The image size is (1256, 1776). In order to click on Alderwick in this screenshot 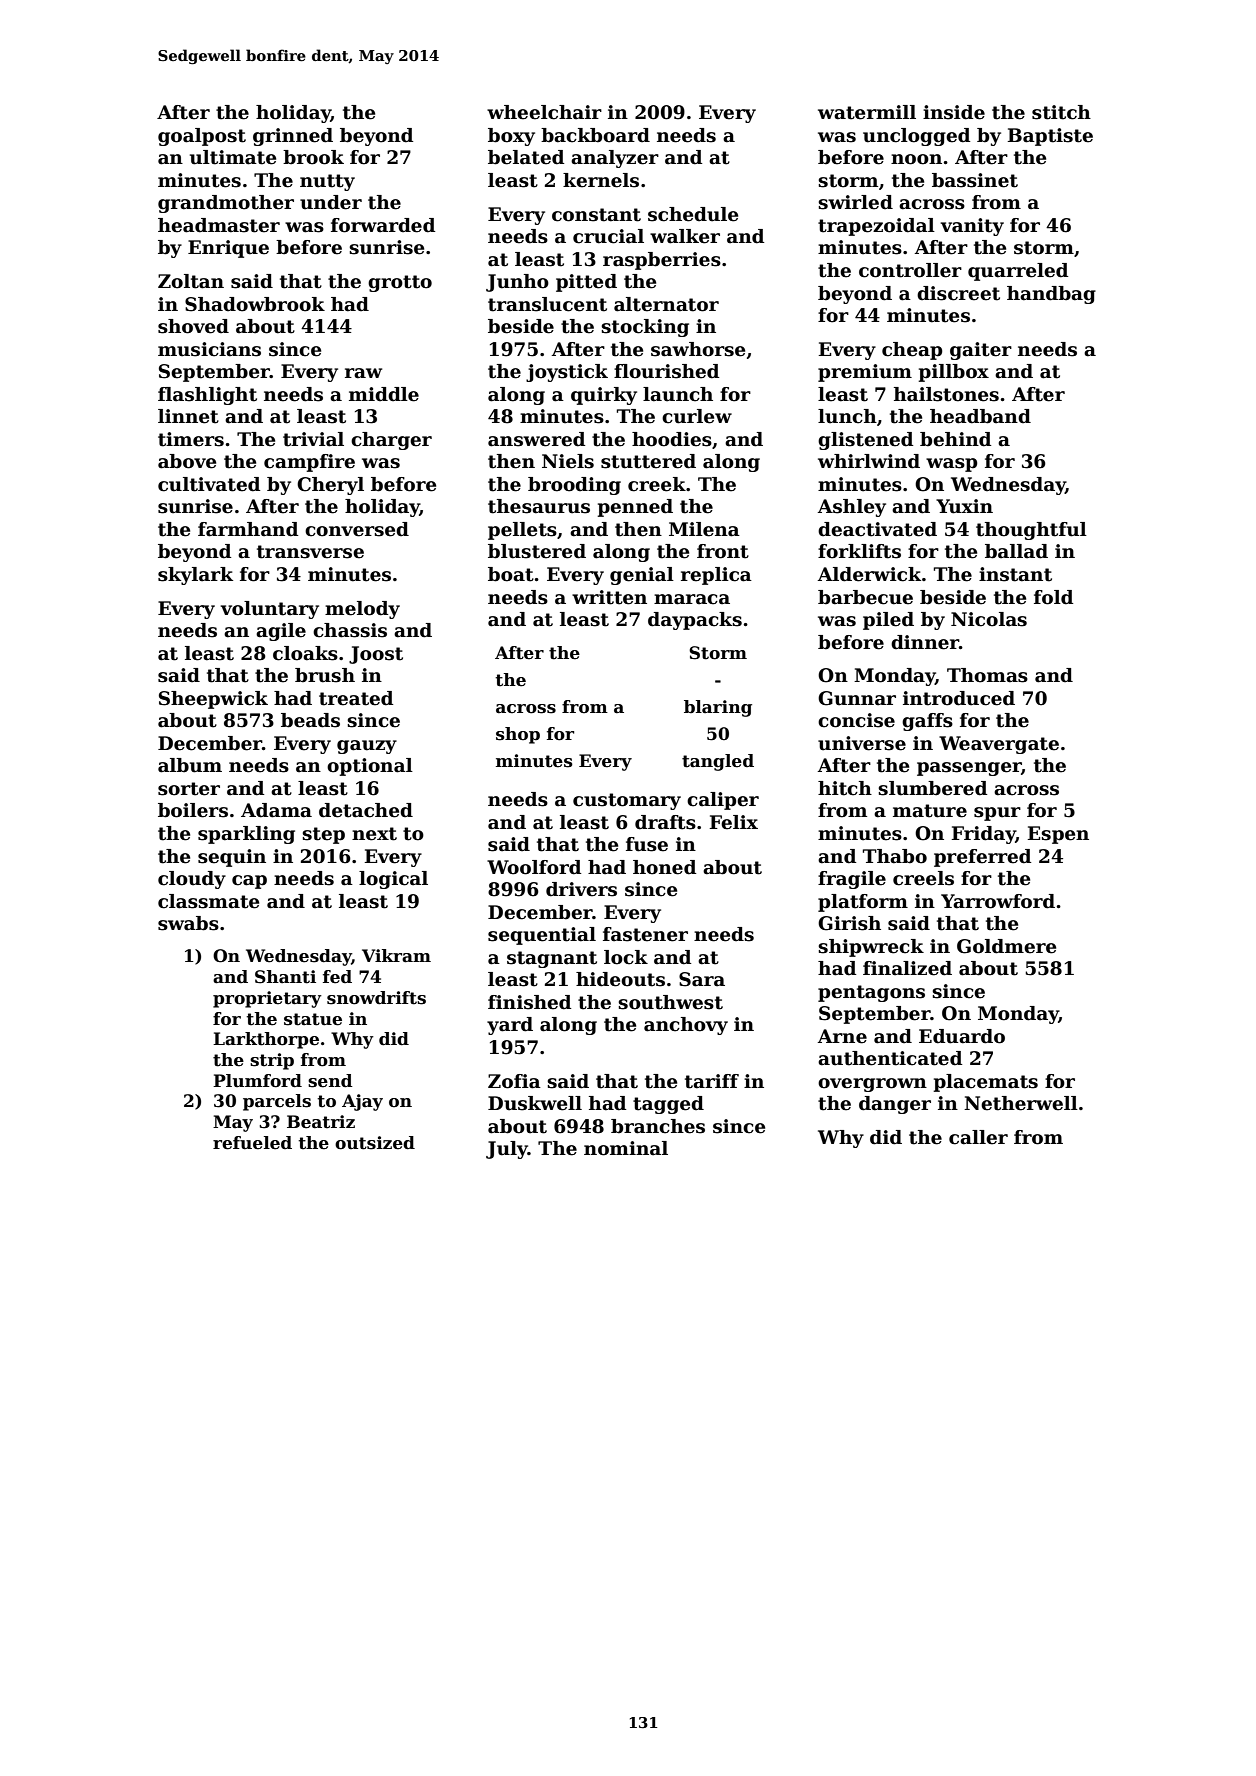, I will do `click(869, 574)`.
